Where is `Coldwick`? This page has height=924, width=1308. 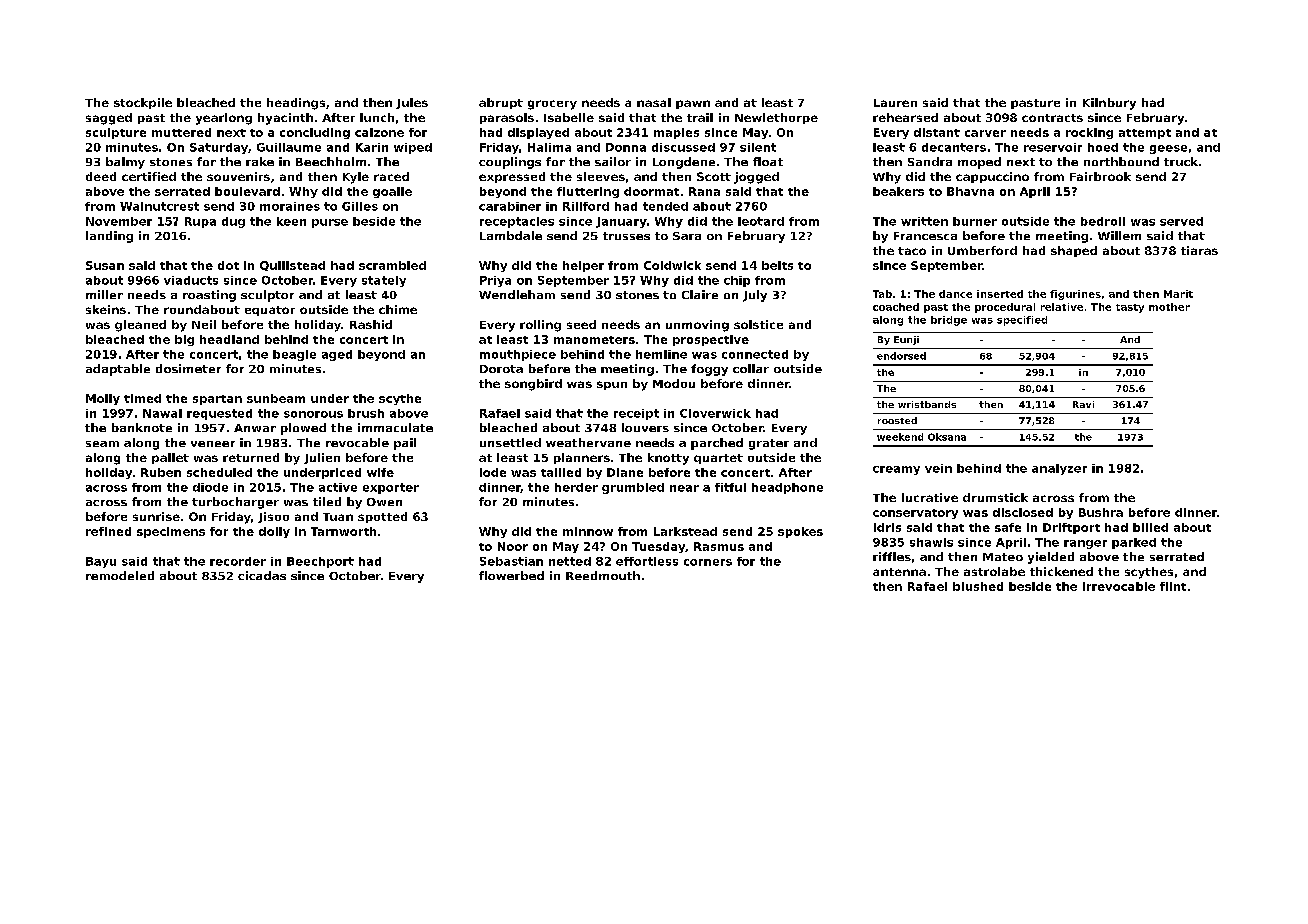 Coldwick is located at coordinates (672, 265).
